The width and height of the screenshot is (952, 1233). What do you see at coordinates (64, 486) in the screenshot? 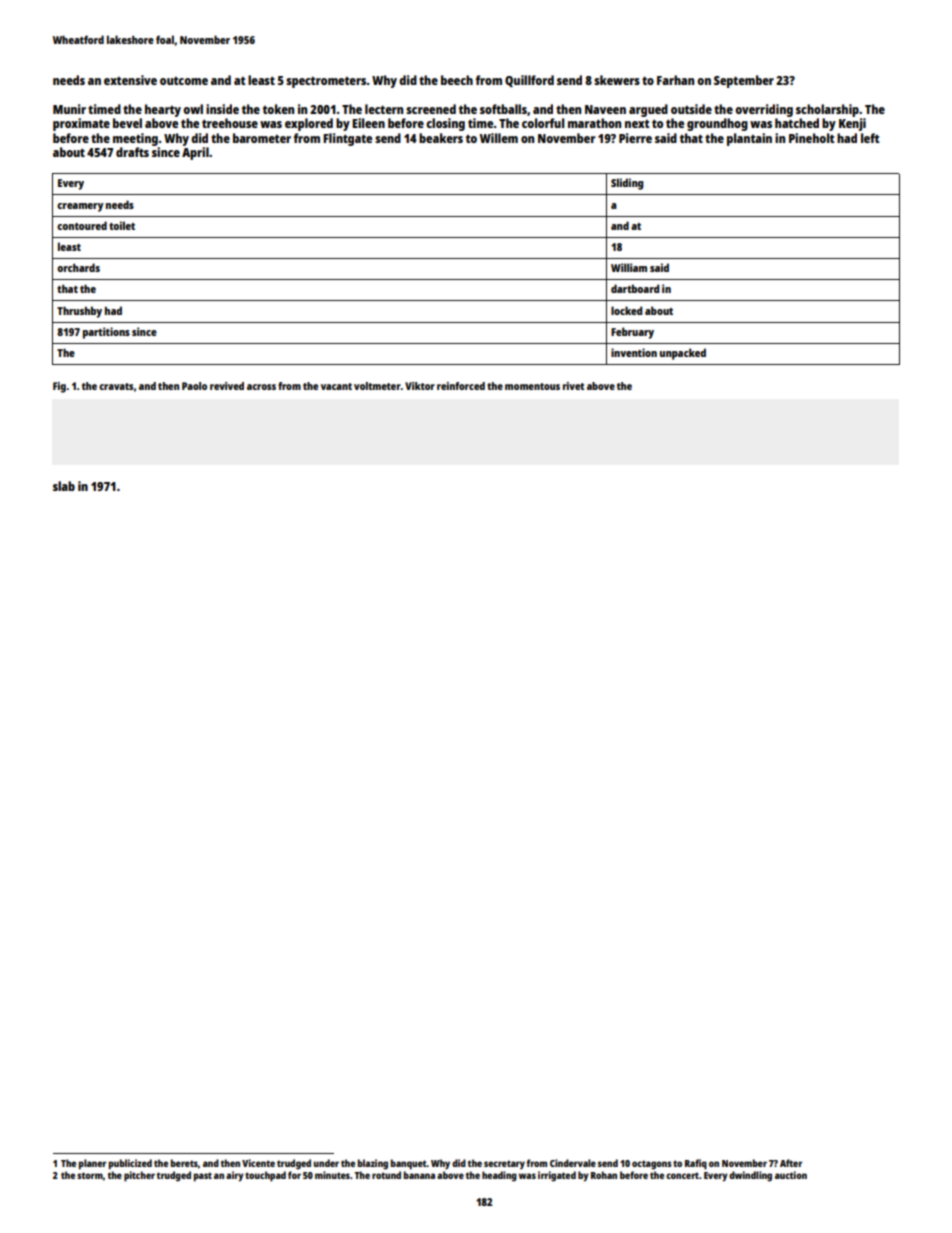
I see `slab` at bounding box center [64, 486].
